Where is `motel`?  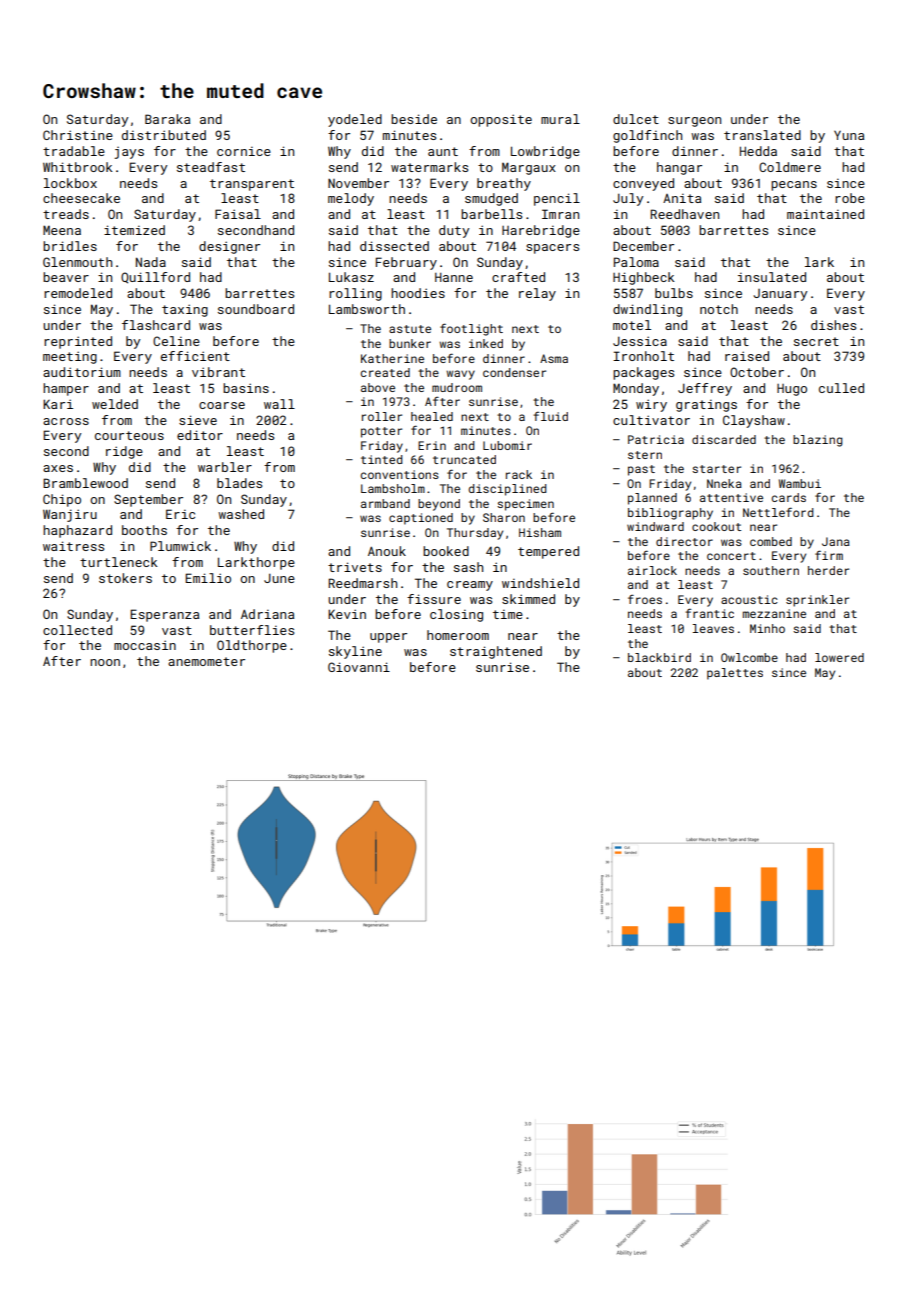 motel is located at coordinates (632, 325).
